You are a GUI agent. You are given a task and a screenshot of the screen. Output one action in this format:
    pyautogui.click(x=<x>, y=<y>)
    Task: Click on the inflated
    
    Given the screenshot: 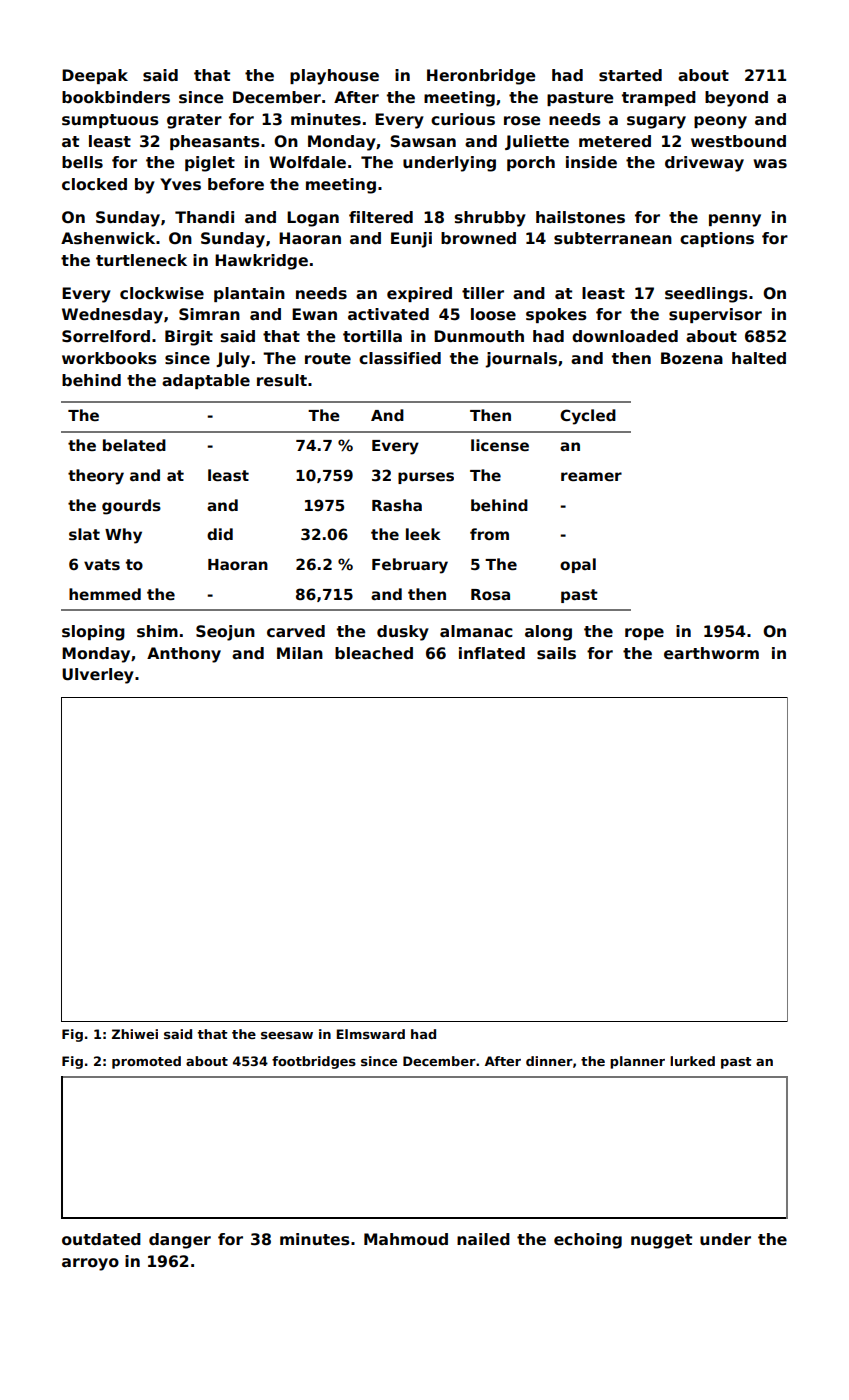 What is the action you would take?
    pyautogui.click(x=492, y=653)
